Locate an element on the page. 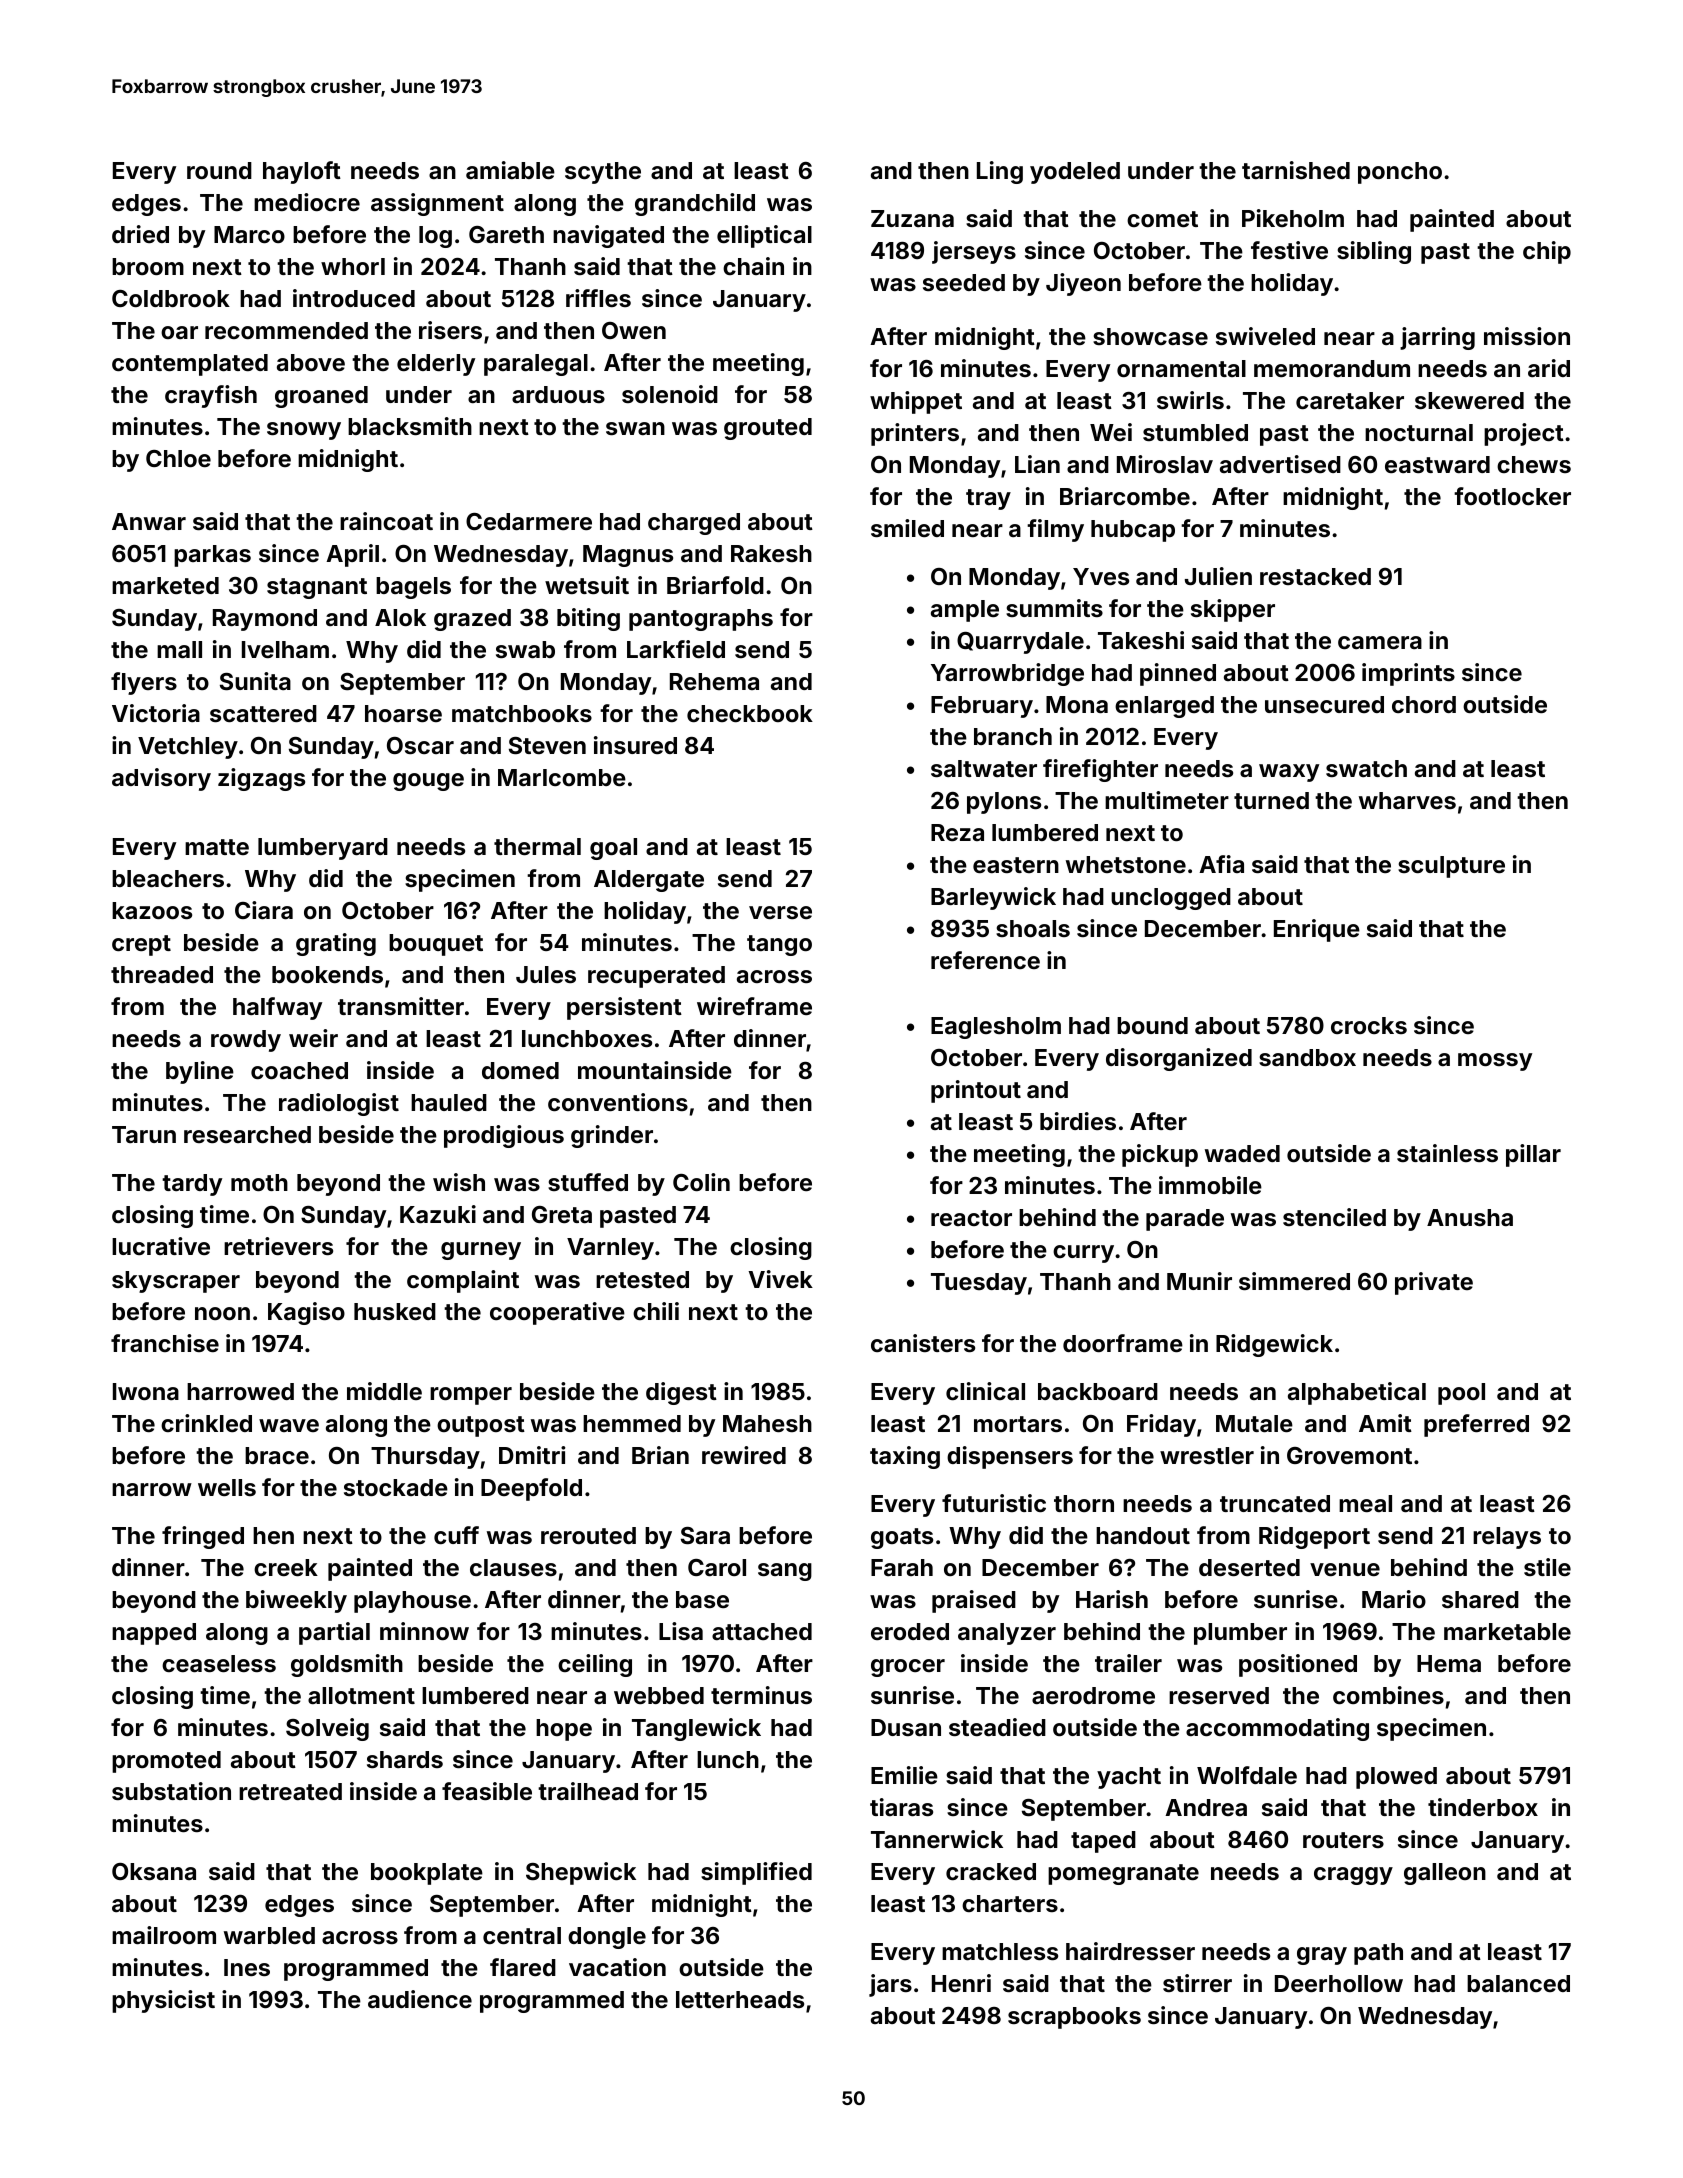 This page has height=2178, width=1683. grouted is located at coordinates (768, 429).
